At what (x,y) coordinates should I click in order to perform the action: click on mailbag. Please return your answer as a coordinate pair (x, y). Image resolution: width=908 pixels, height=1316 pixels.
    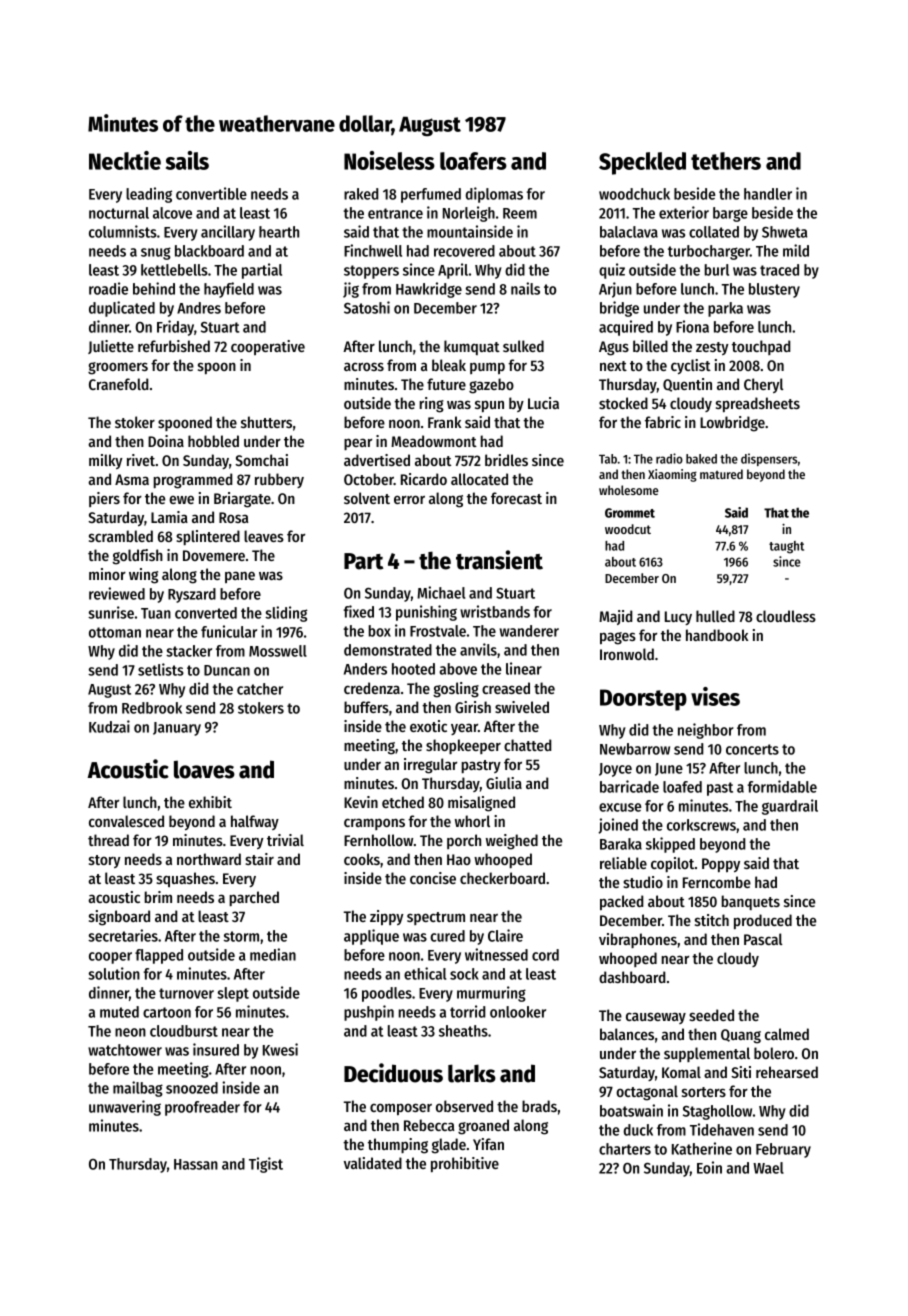
    Looking at the image, I should click on (138, 1089).
